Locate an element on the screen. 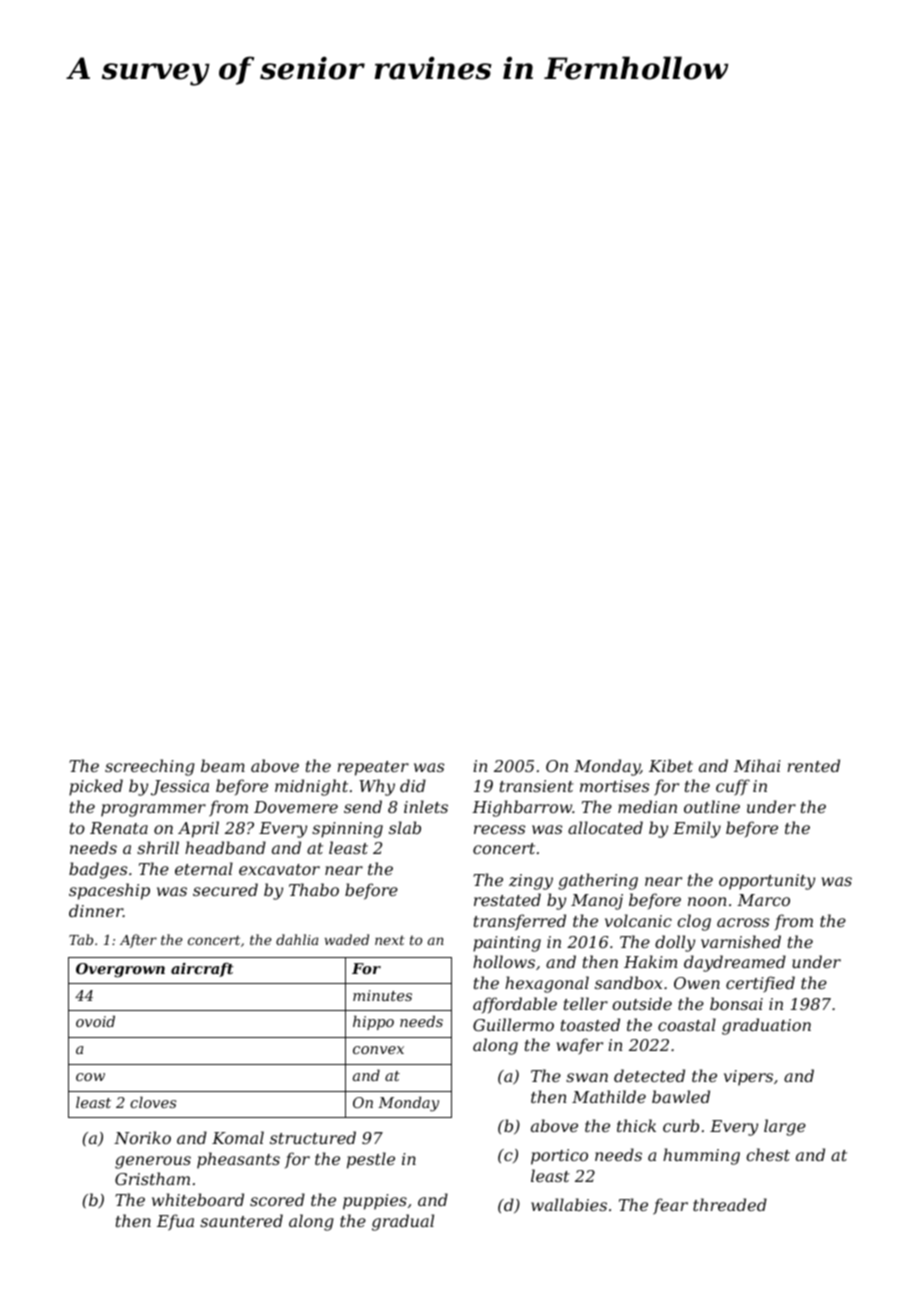 This screenshot has height=1308, width=924. rented is located at coordinates (813, 765).
